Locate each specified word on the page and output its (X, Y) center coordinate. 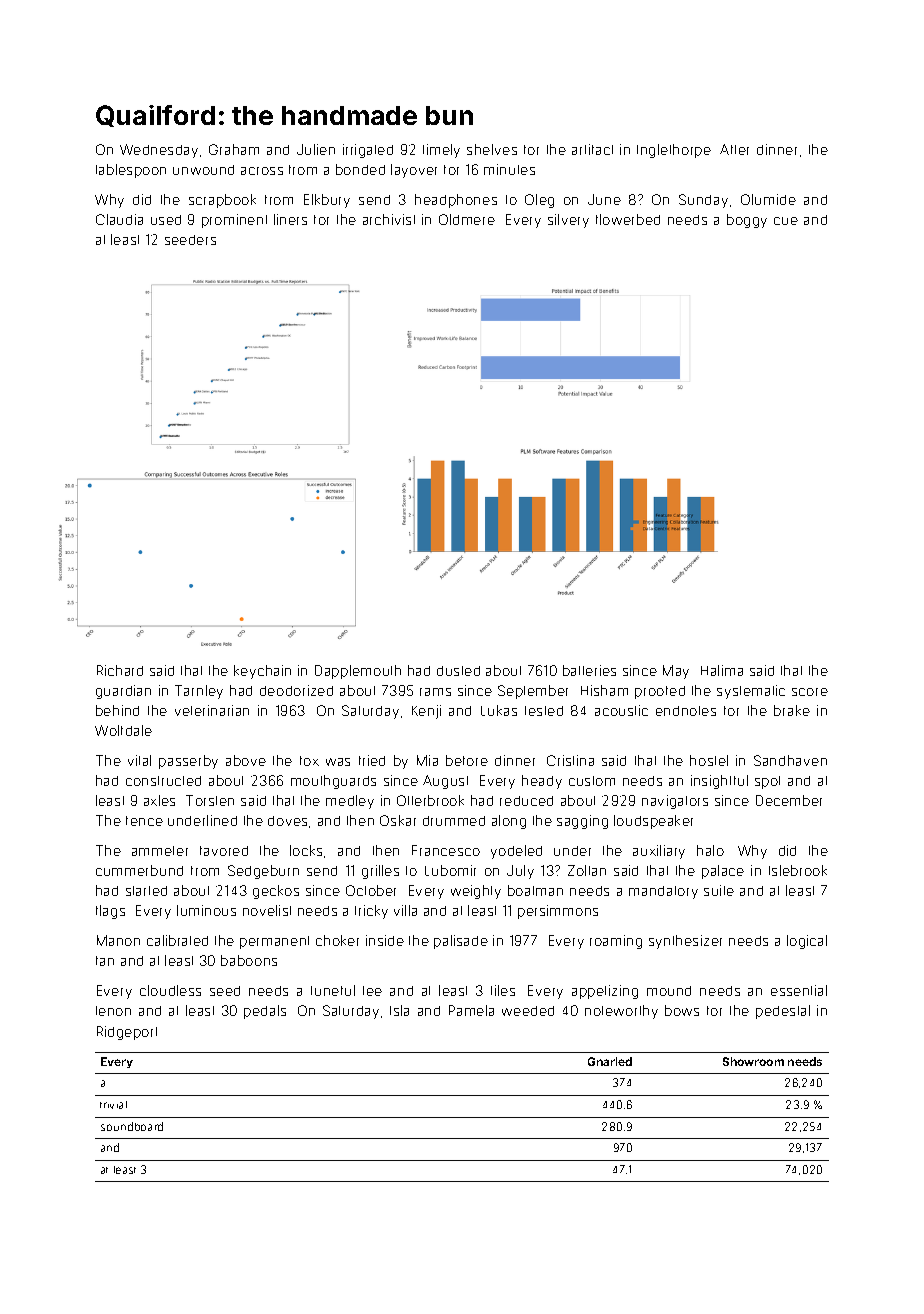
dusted (458, 671)
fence (144, 821)
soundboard (132, 1126)
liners (290, 219)
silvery (568, 221)
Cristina (570, 760)
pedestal (783, 1012)
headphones (456, 201)
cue (786, 221)
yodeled (516, 852)
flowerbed (628, 219)
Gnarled (610, 1061)
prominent (234, 221)
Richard (120, 670)
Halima (722, 670)
